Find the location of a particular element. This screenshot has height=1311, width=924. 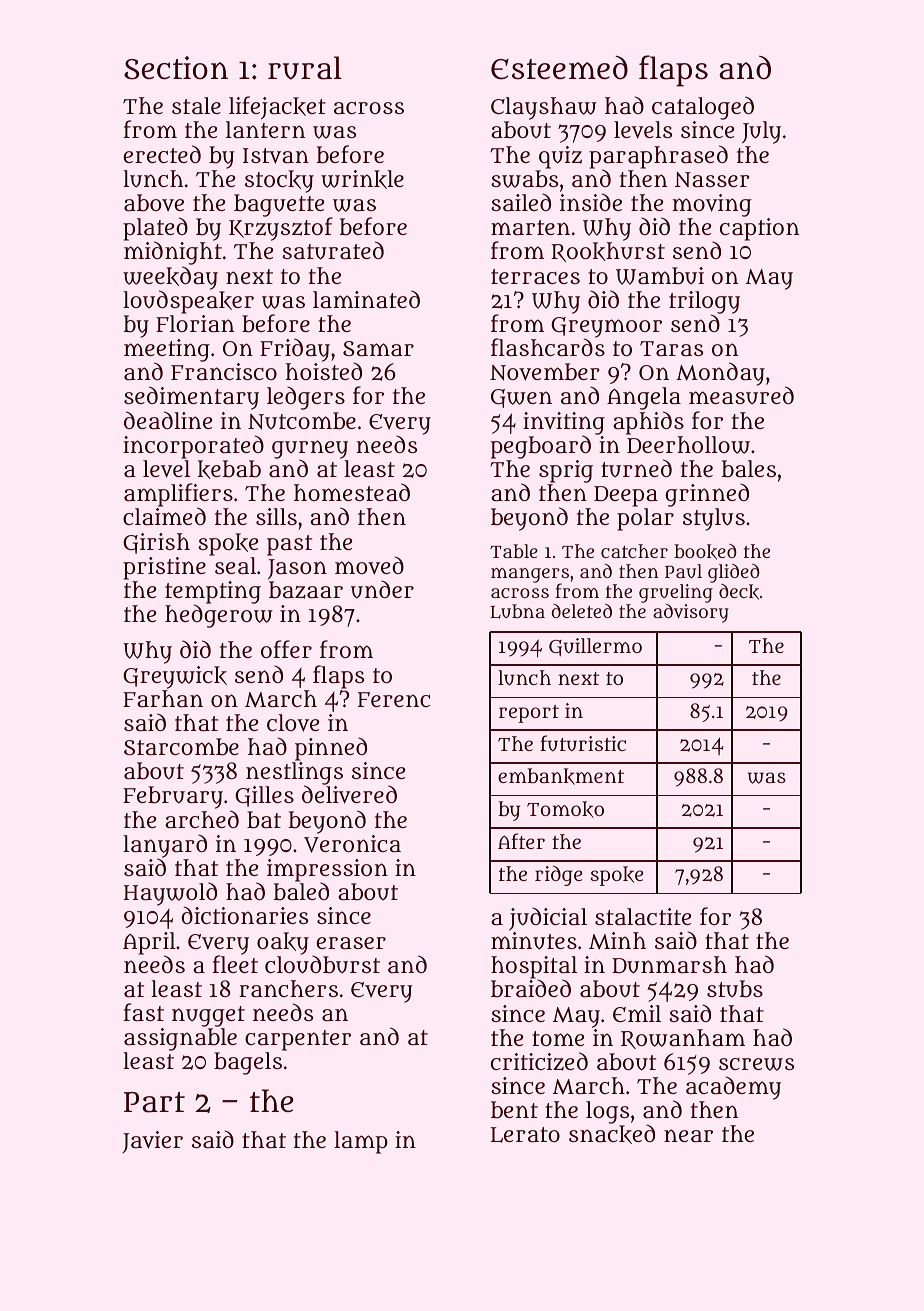

marten is located at coordinates (530, 227).
